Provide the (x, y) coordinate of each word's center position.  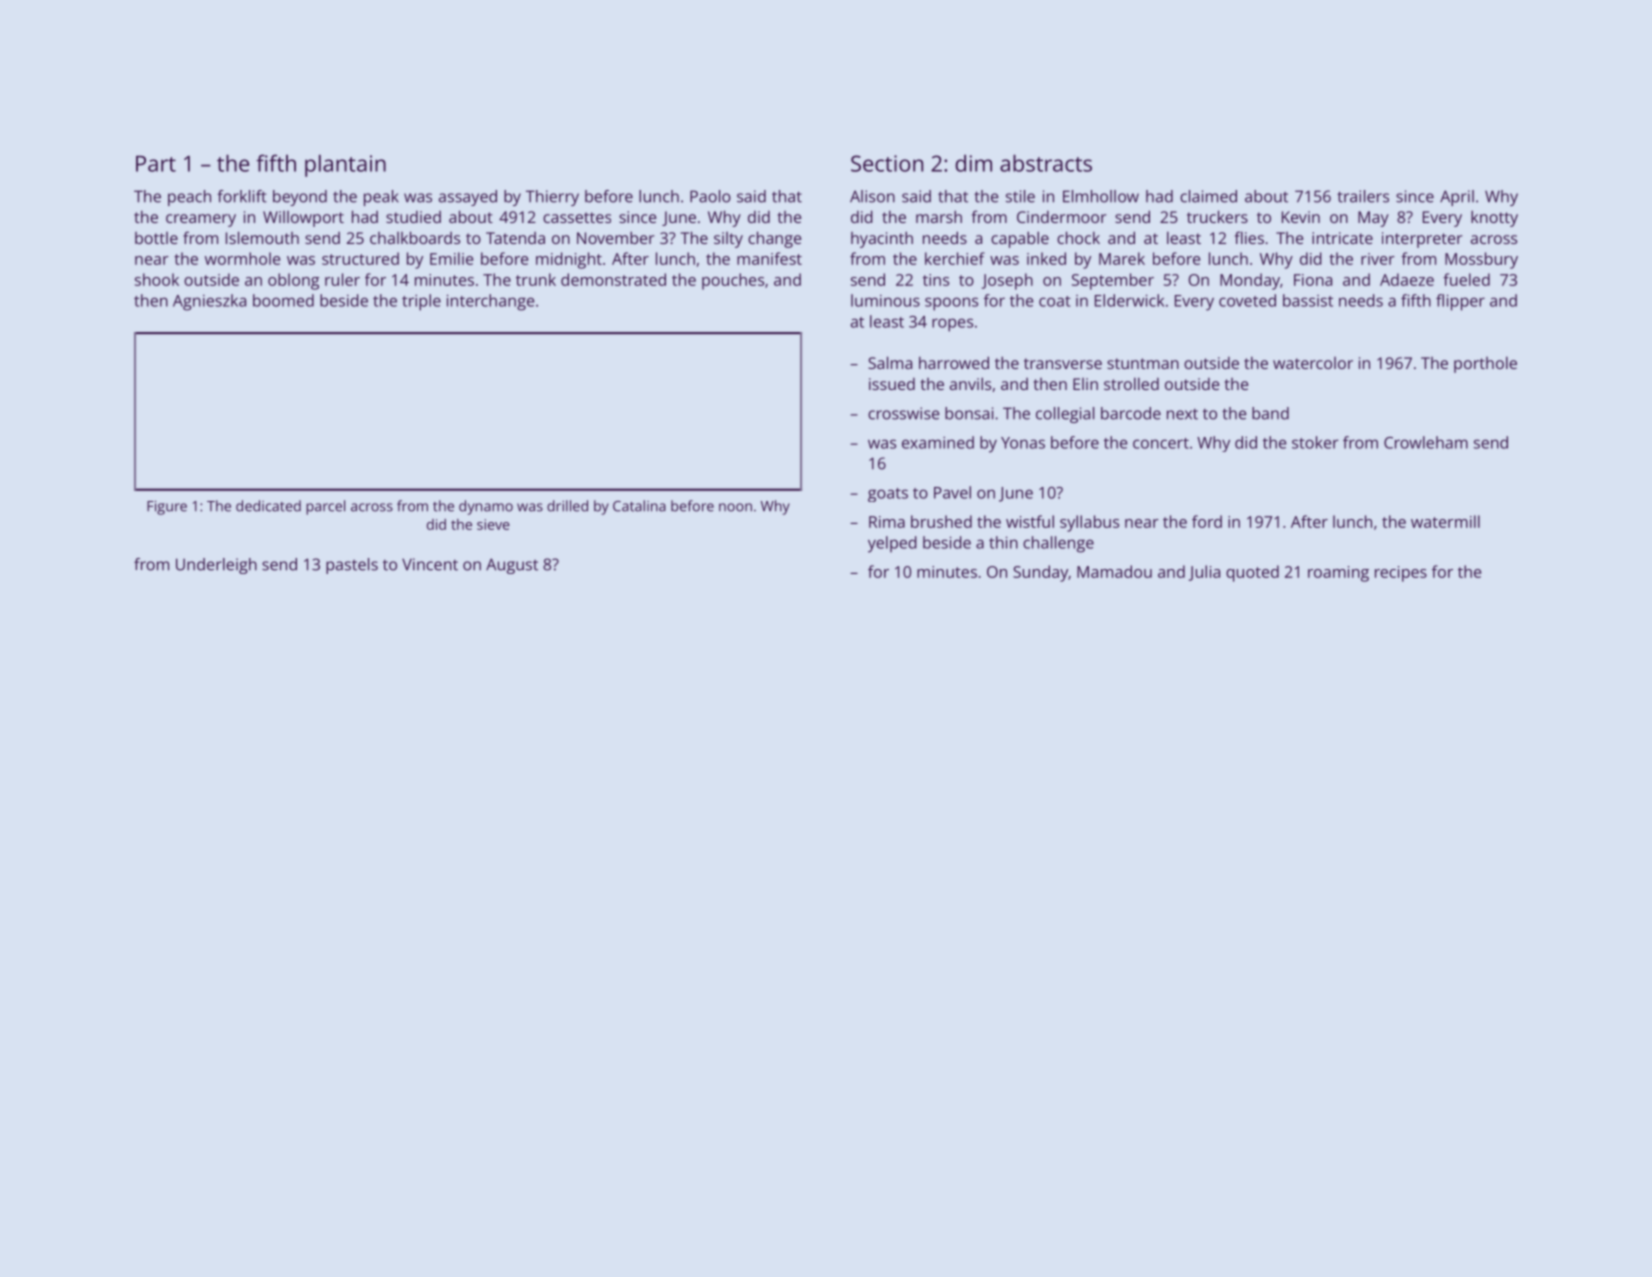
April (1457, 198)
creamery (201, 220)
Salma (890, 362)
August (512, 566)
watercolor (1313, 363)
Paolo (710, 196)
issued (892, 384)
